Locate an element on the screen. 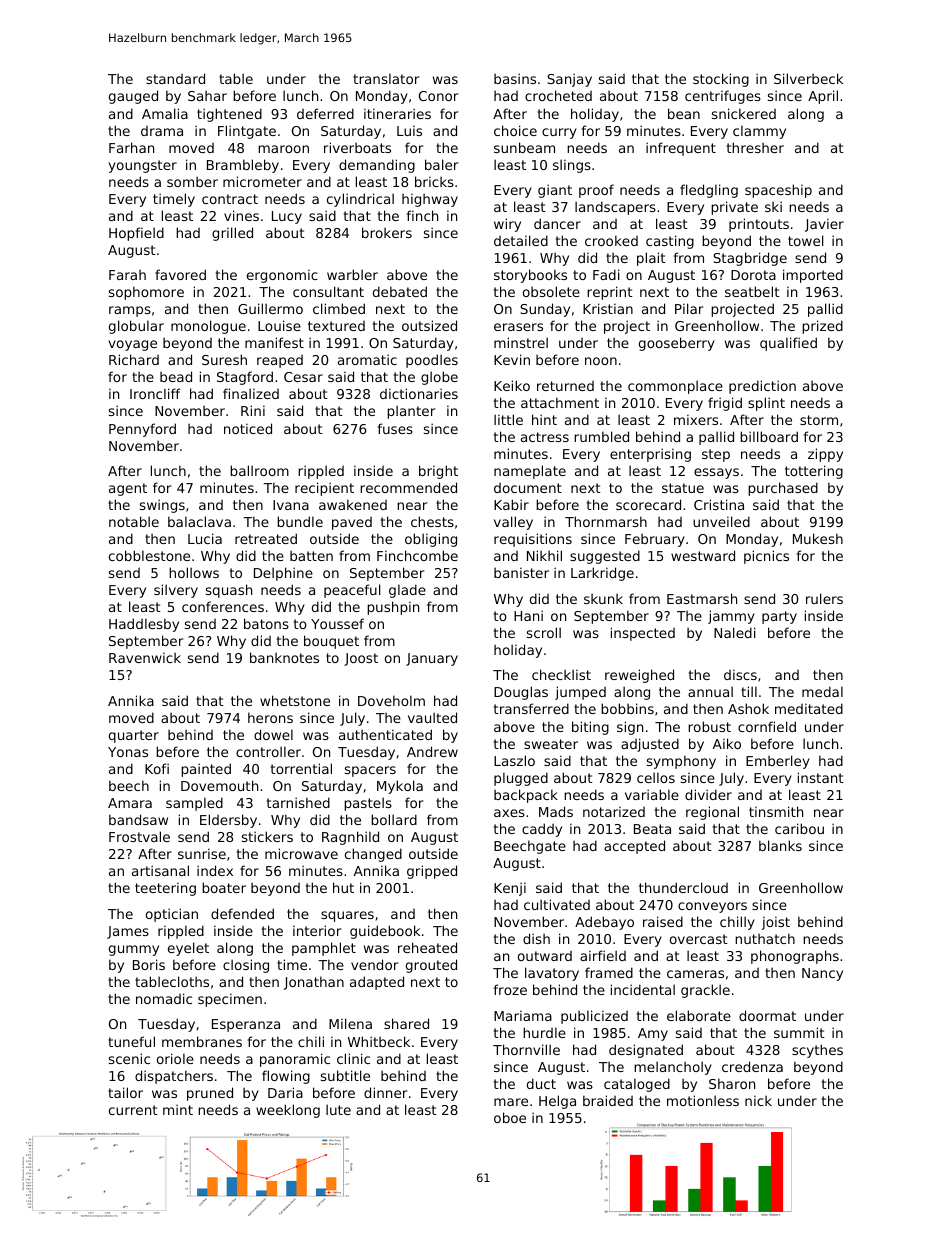  basins is located at coordinates (515, 78).
